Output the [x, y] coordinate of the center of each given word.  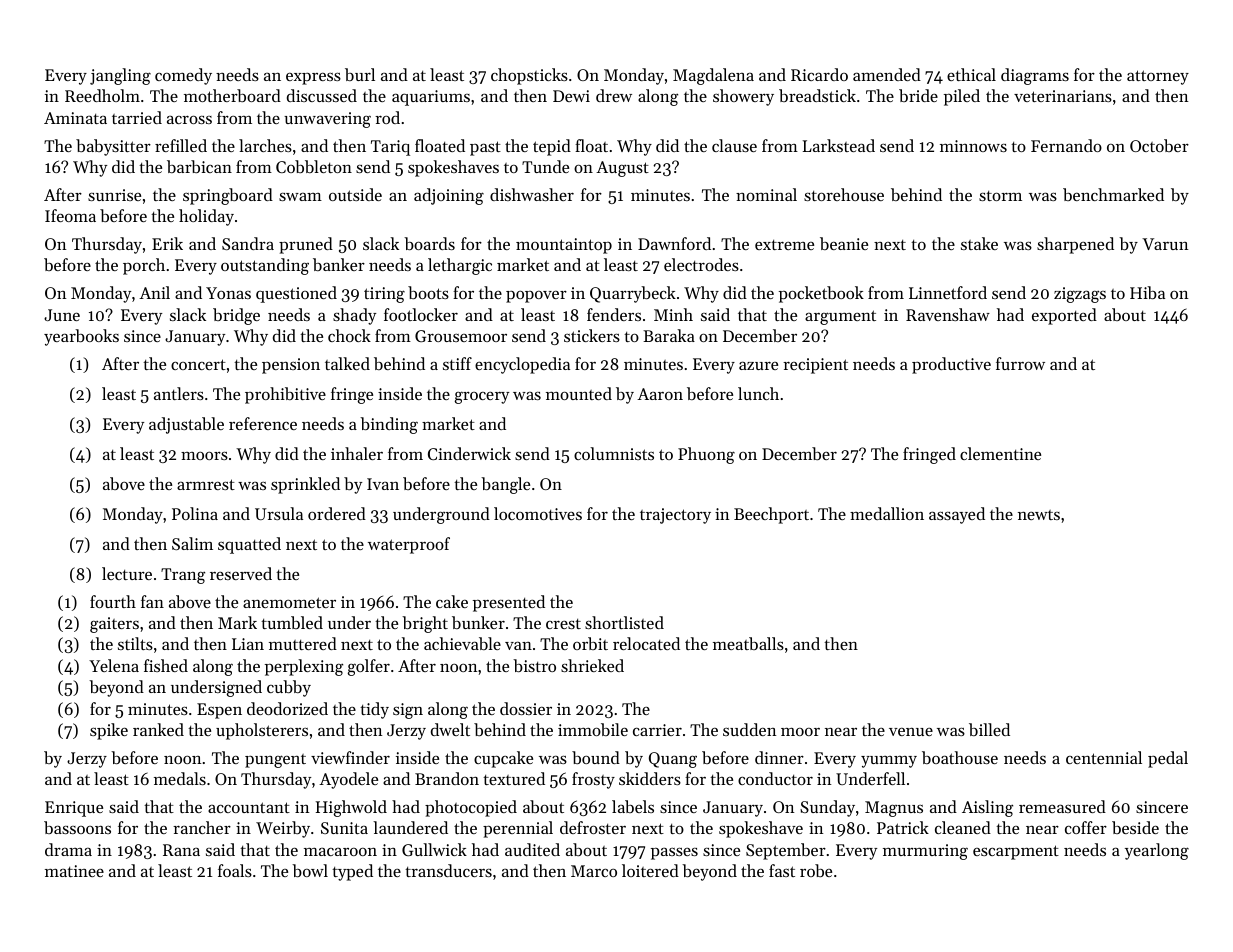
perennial [518, 829]
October [1159, 145]
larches [265, 145]
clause [734, 145]
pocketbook [821, 294]
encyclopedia [522, 365]
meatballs [748, 643]
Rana [181, 850]
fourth [113, 601]
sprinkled [305, 485]
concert [198, 364]
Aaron [660, 394]
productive [951, 365]
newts [1039, 515]
